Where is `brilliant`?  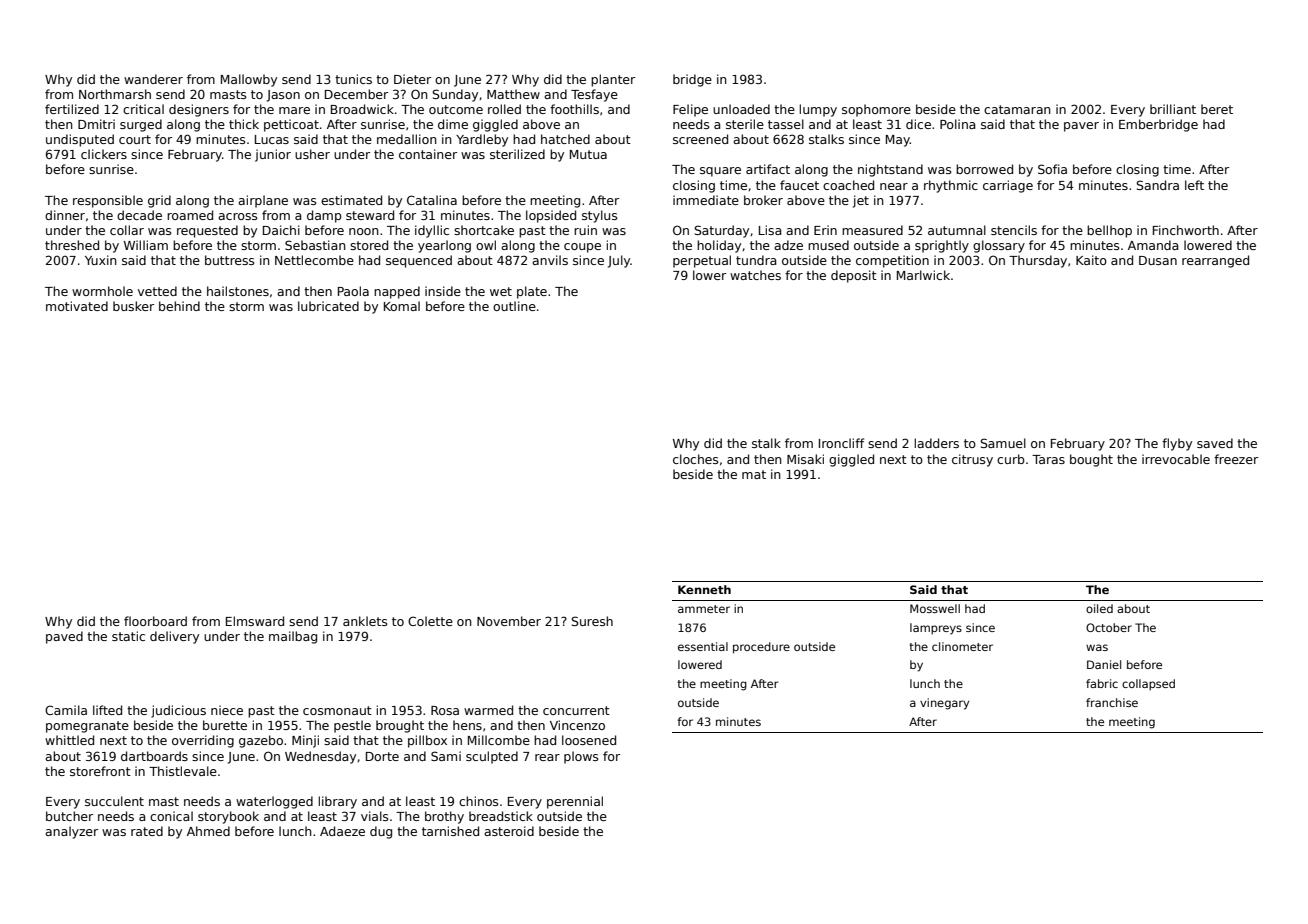
brilliant is located at coordinates (1173, 109).
